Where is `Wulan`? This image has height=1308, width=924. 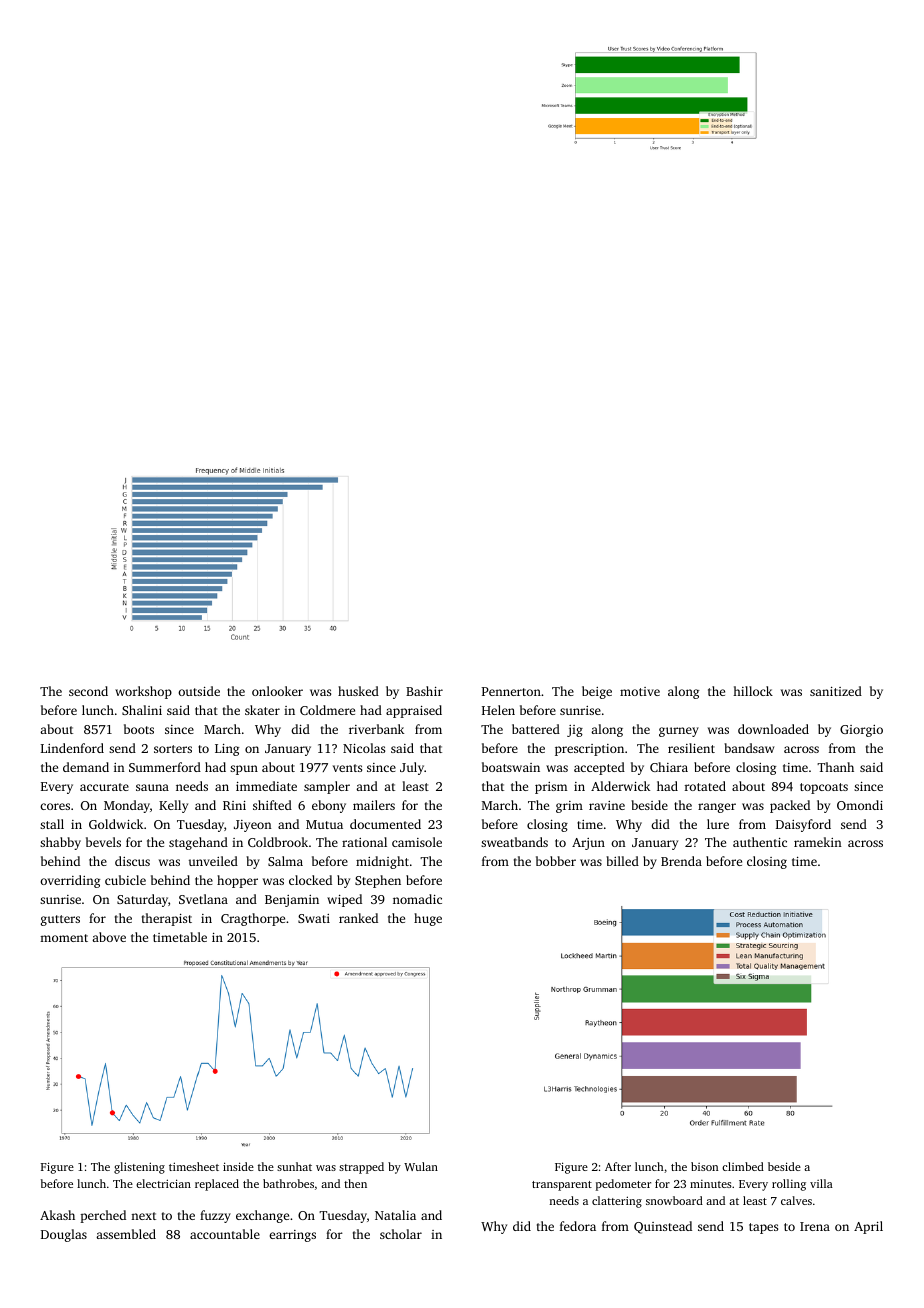
Wulan is located at coordinates (421, 1166).
